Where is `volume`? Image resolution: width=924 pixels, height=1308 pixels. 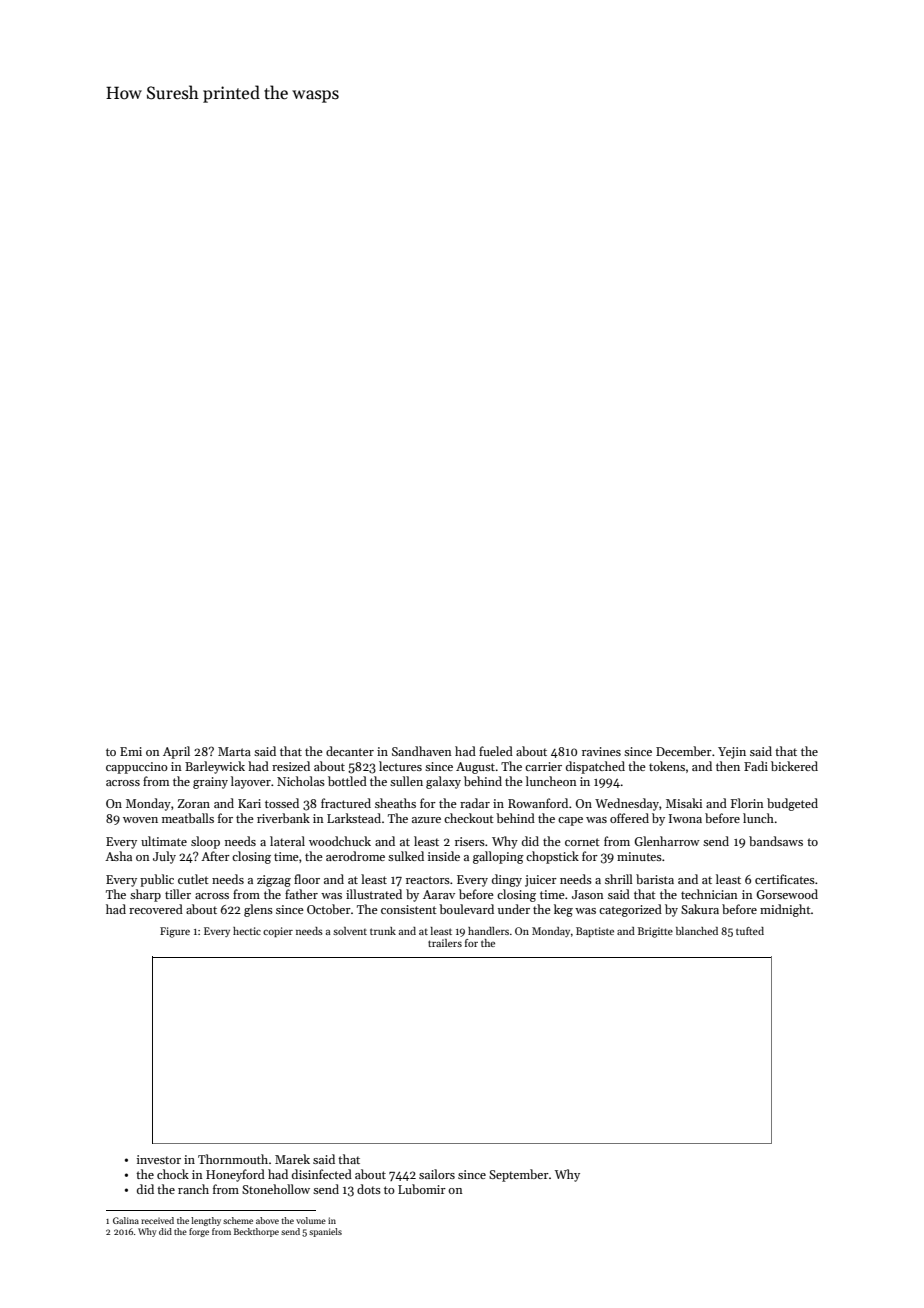 volume is located at coordinates (311, 1220).
